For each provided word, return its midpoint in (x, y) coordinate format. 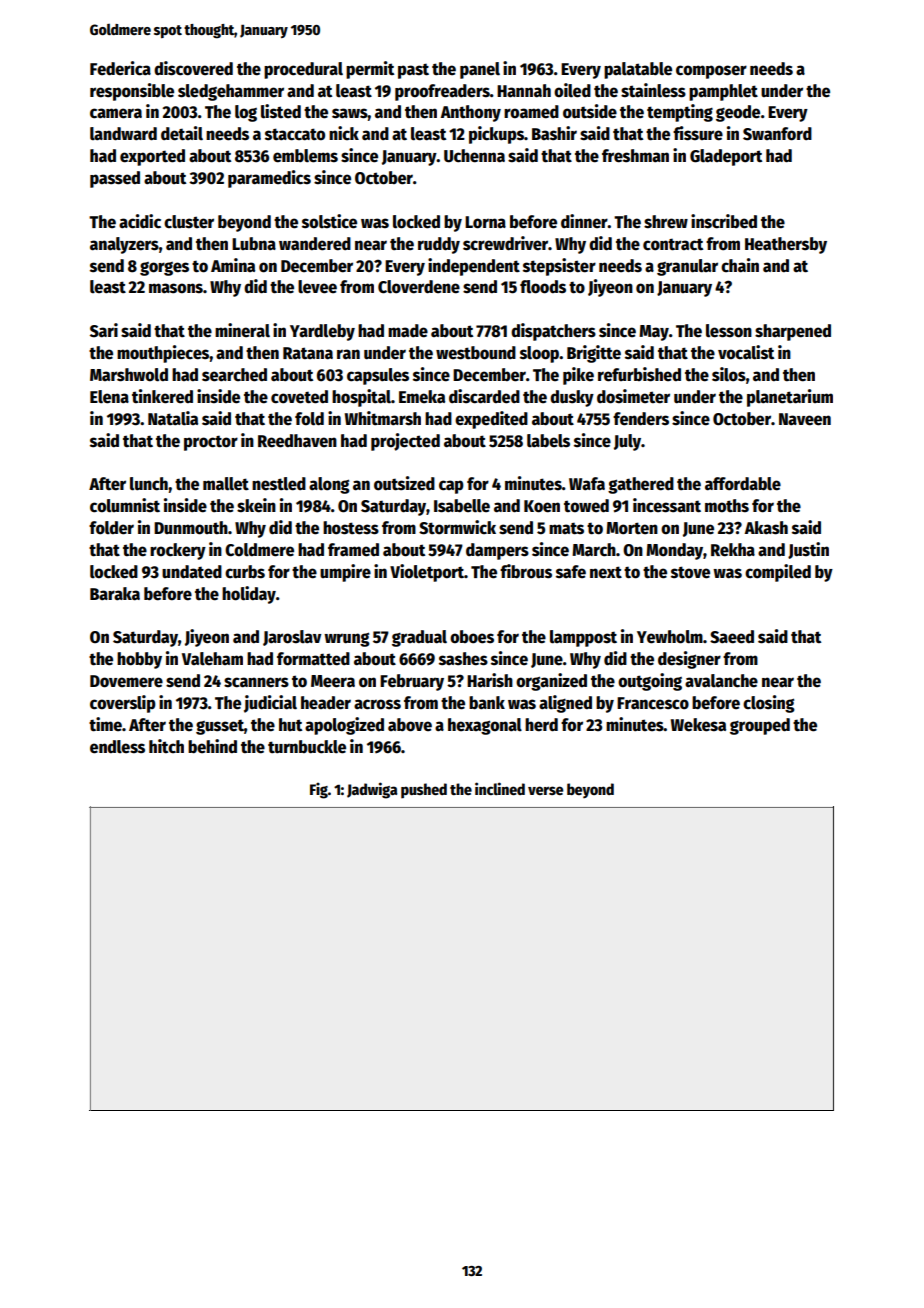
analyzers (124, 245)
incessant (667, 505)
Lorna (485, 222)
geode (738, 113)
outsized (404, 483)
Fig (319, 790)
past (413, 71)
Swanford (777, 134)
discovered (193, 68)
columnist (125, 505)
